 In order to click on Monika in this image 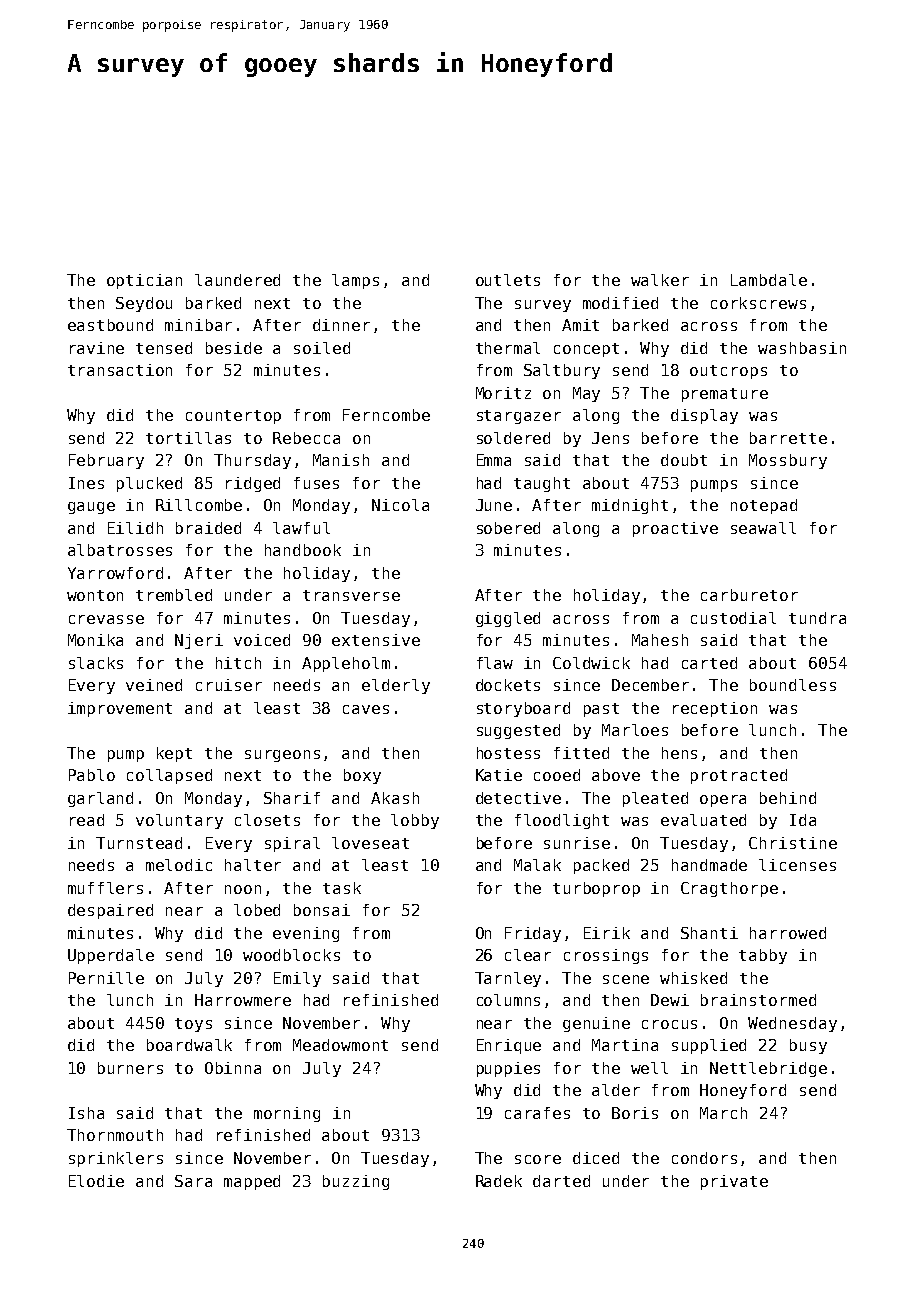, I will do `click(95, 640)`.
